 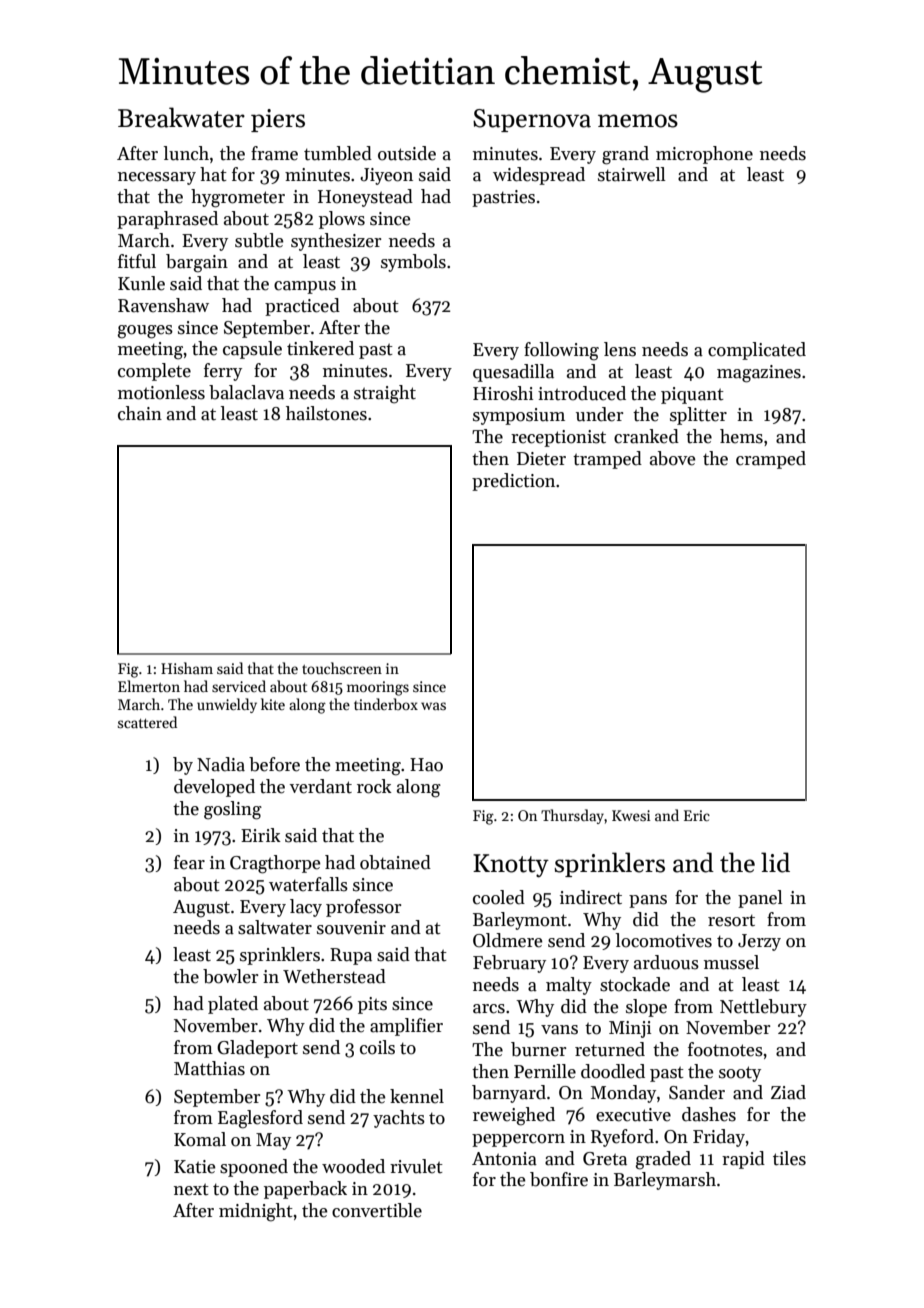 I want to click on graded, so click(x=663, y=1160).
